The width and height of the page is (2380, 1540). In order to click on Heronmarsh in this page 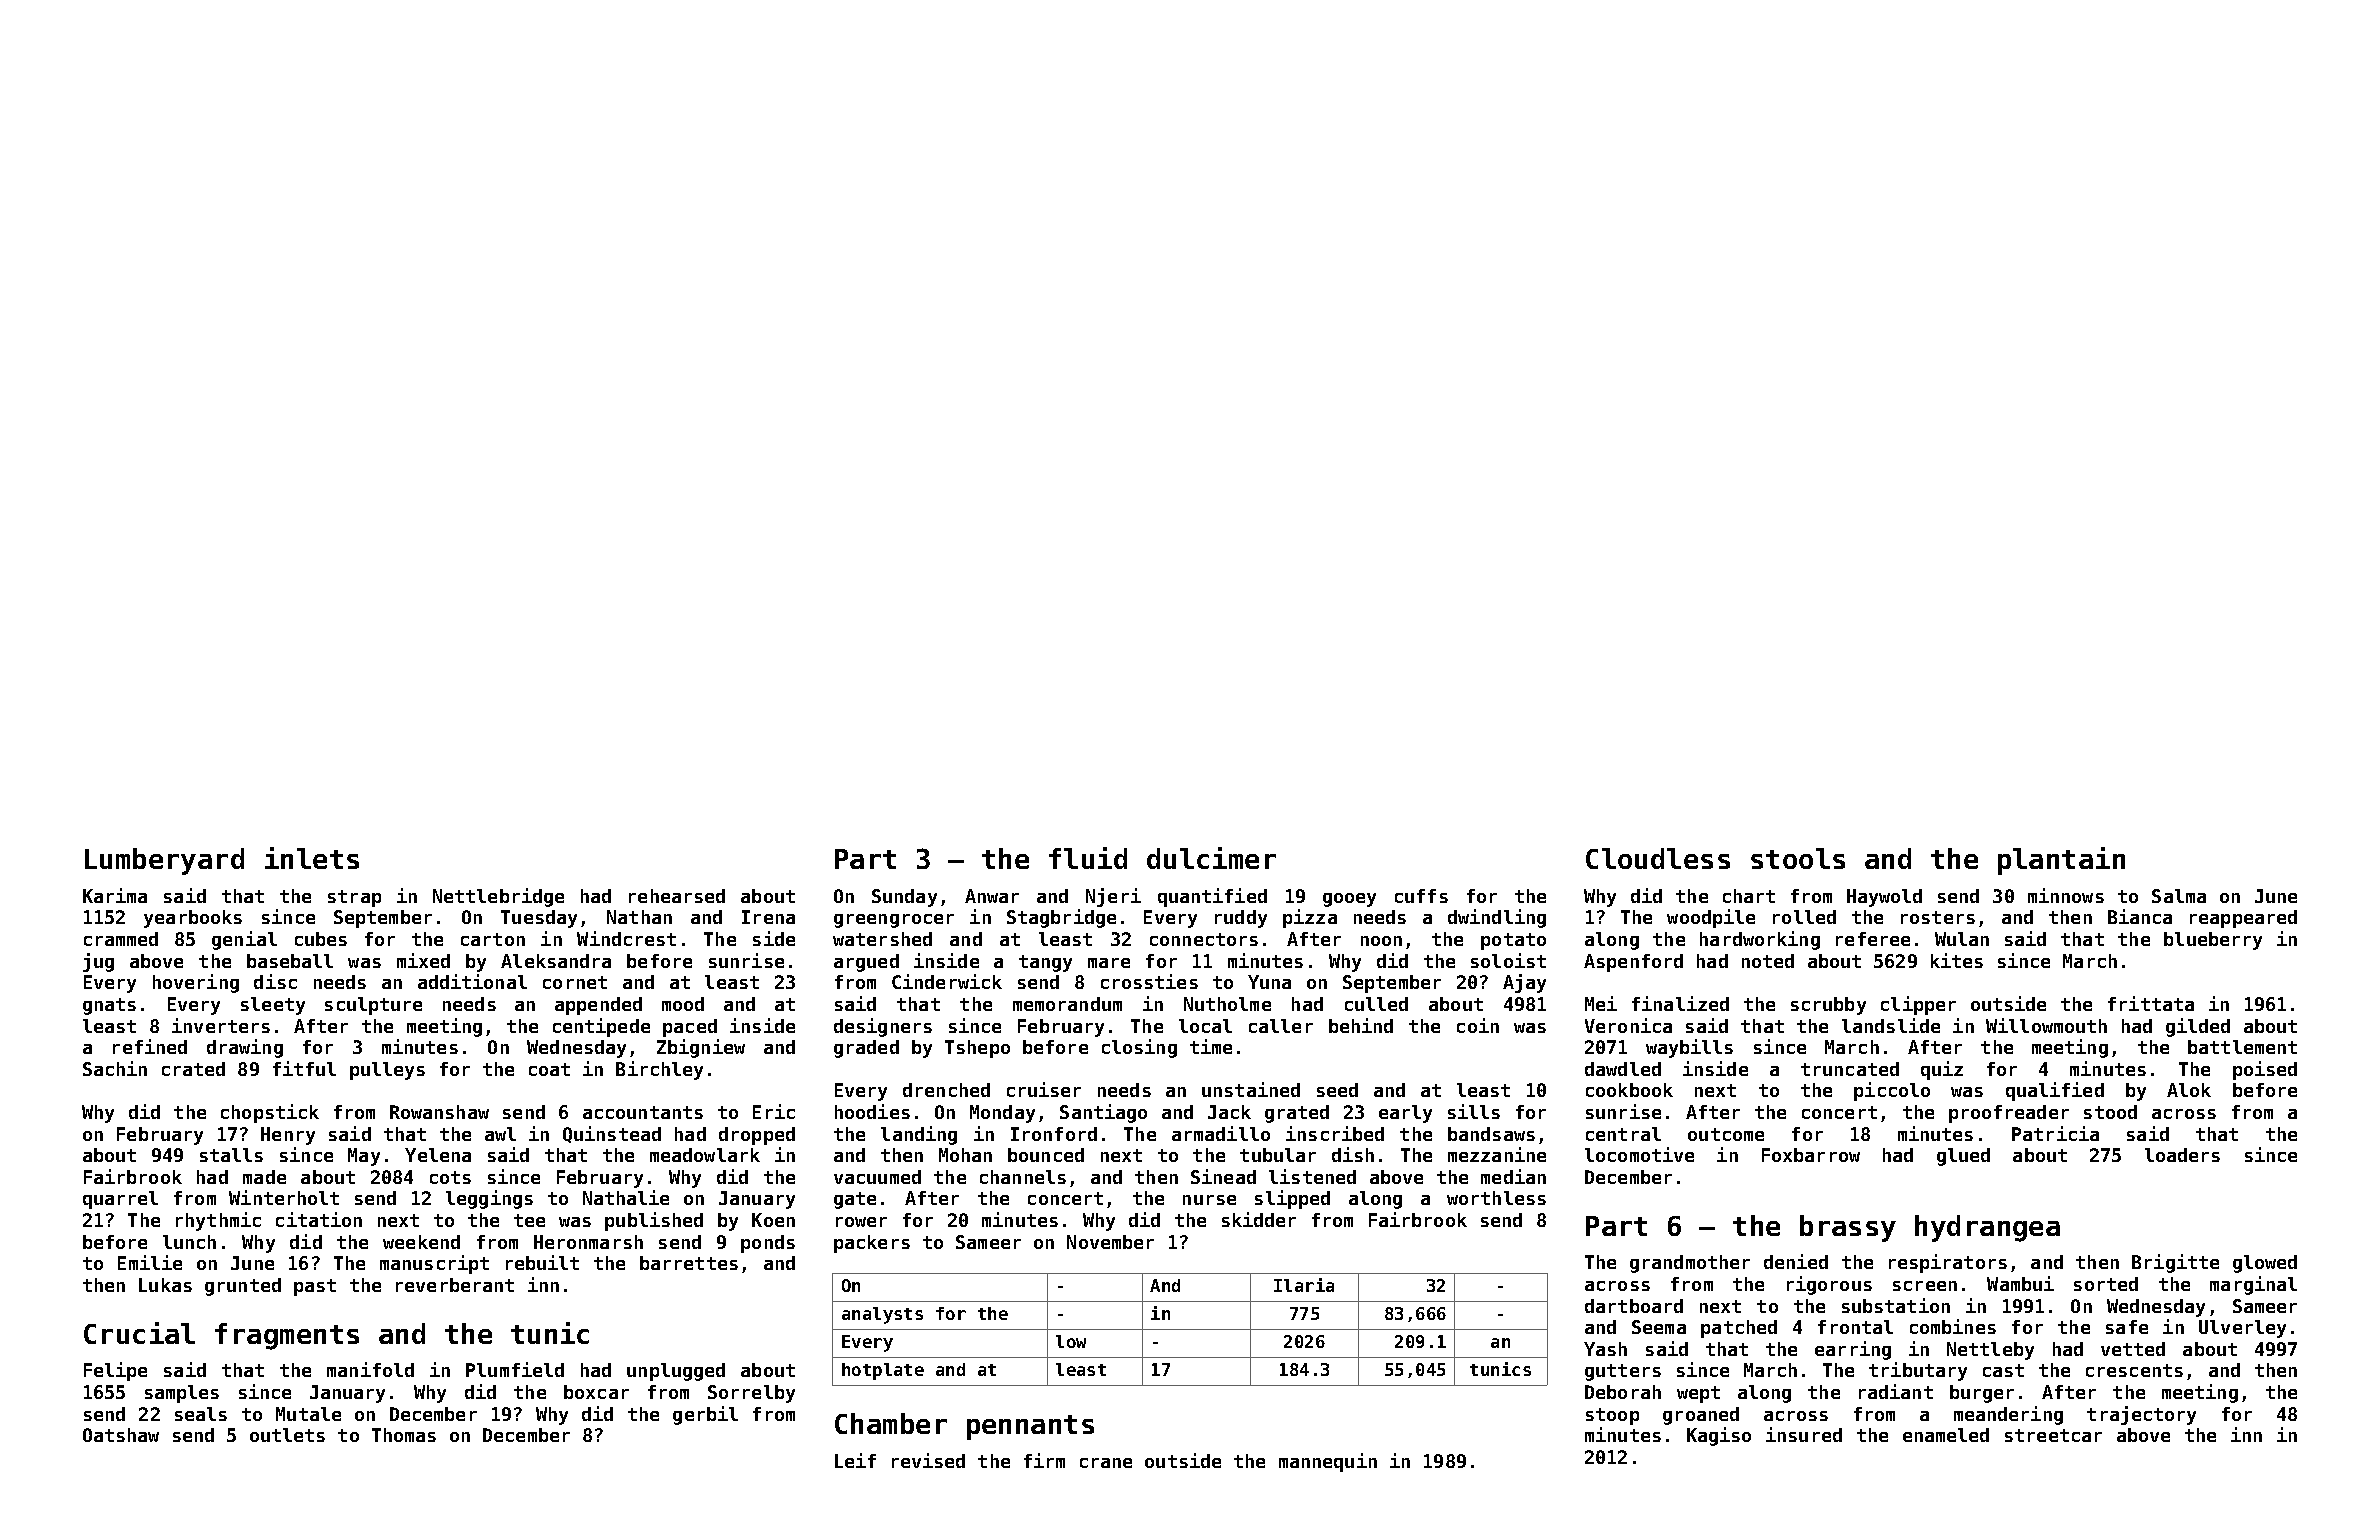, I will do `click(588, 1242)`.
